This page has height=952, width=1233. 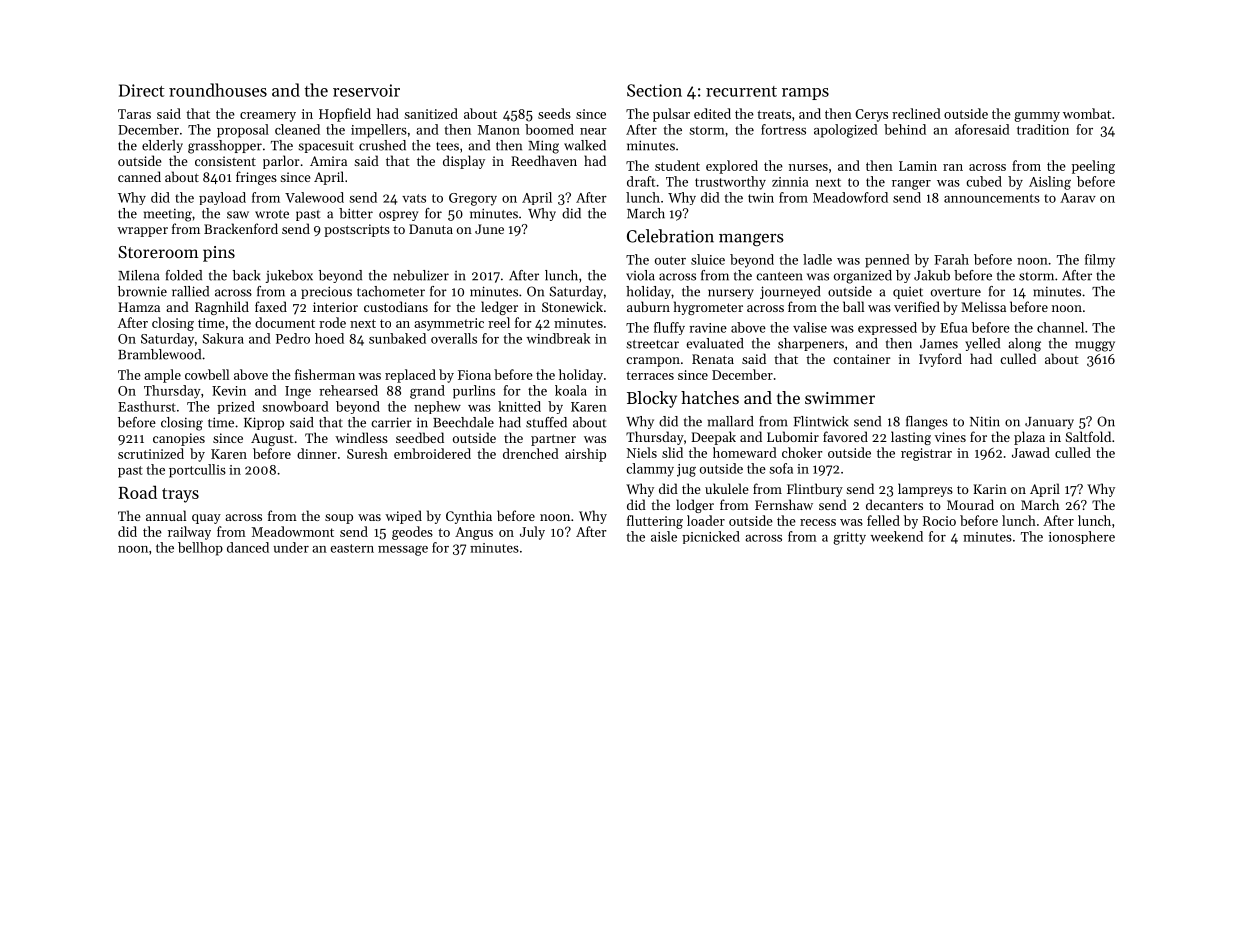 I want to click on Hopfield, so click(x=345, y=115).
